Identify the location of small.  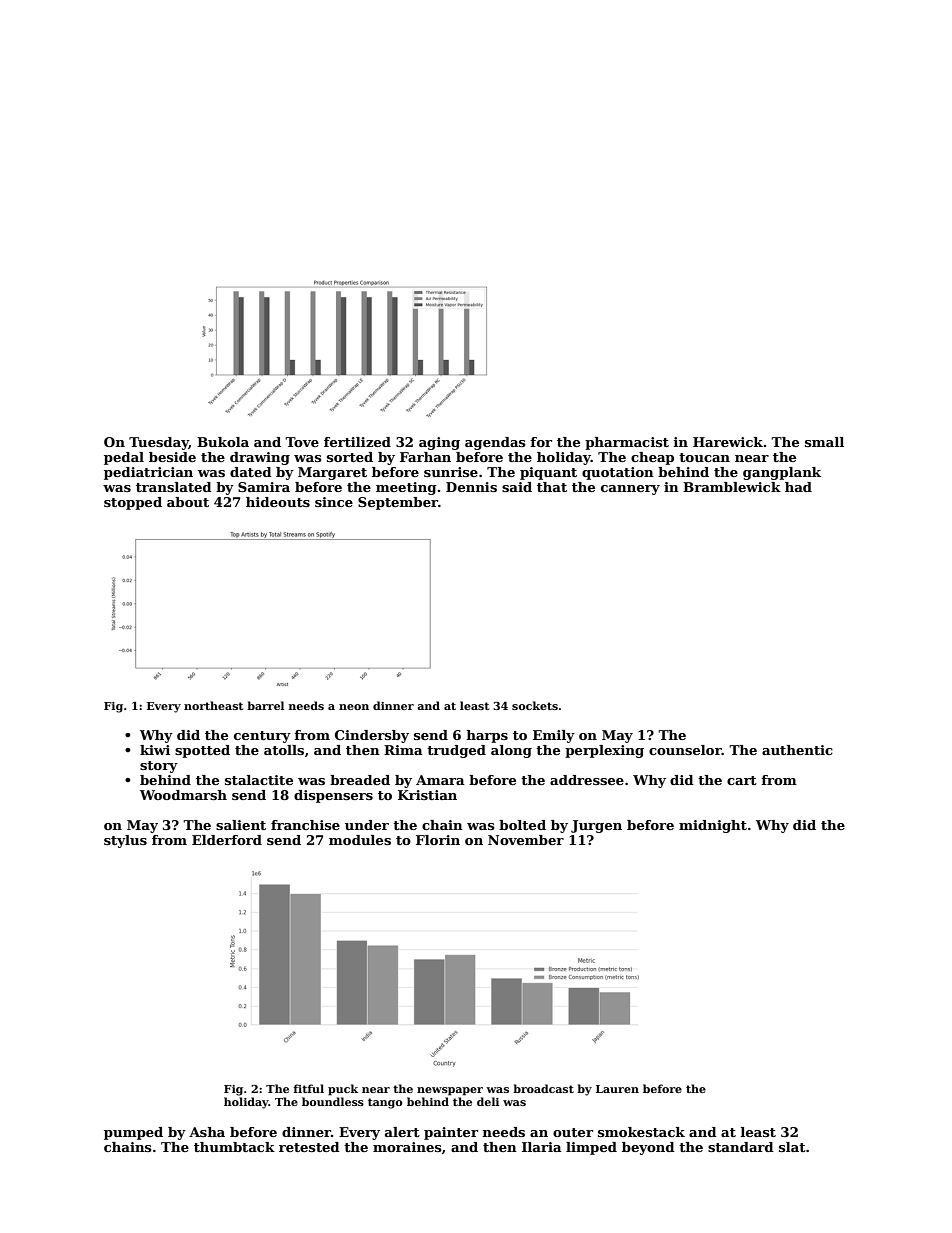
(824, 442).
